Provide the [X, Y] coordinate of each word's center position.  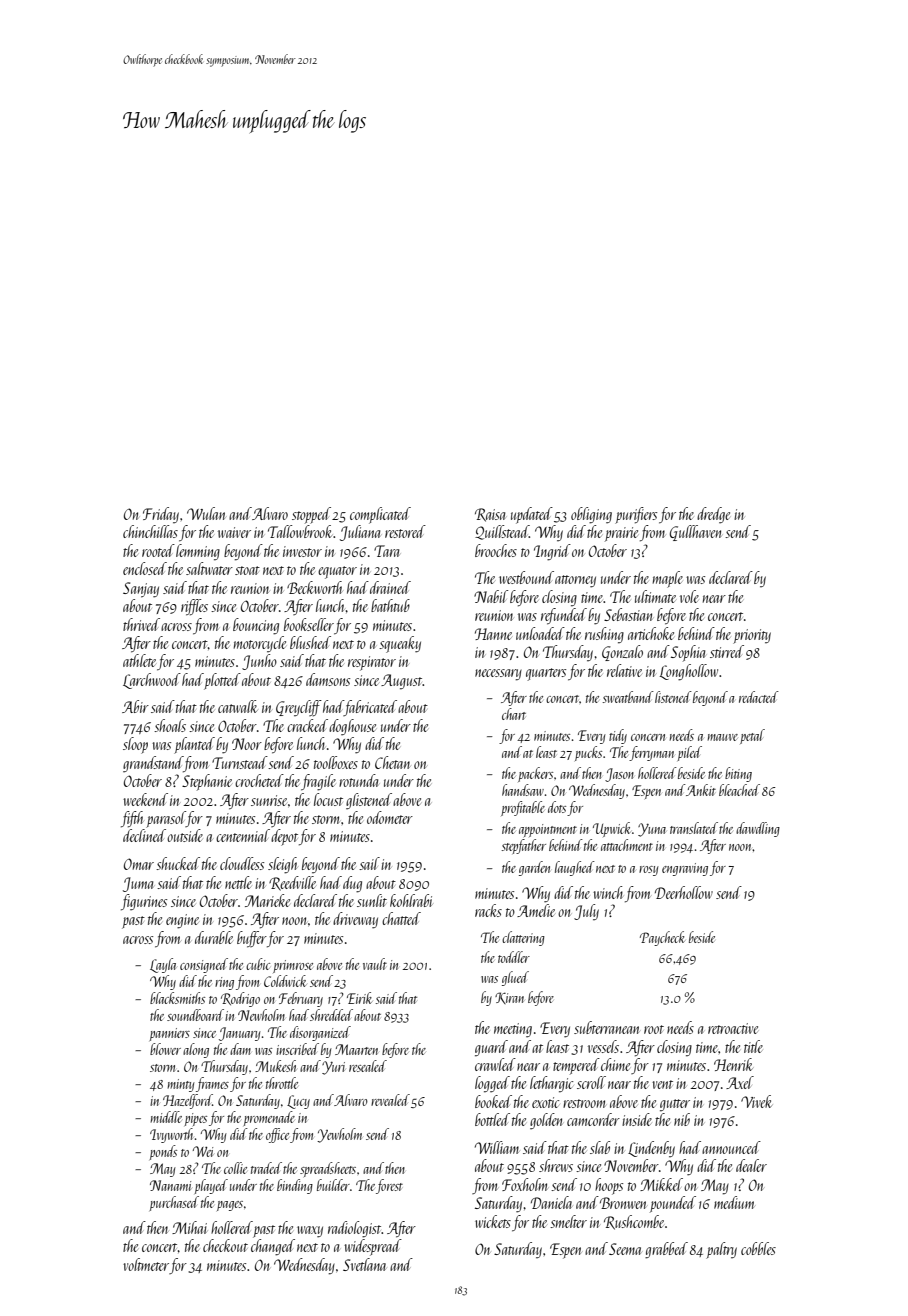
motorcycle [260, 644]
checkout [225, 1245]
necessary [498, 675]
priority [752, 636]
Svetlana [364, 1264]
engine [182, 921]
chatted [401, 918]
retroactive [733, 1028]
